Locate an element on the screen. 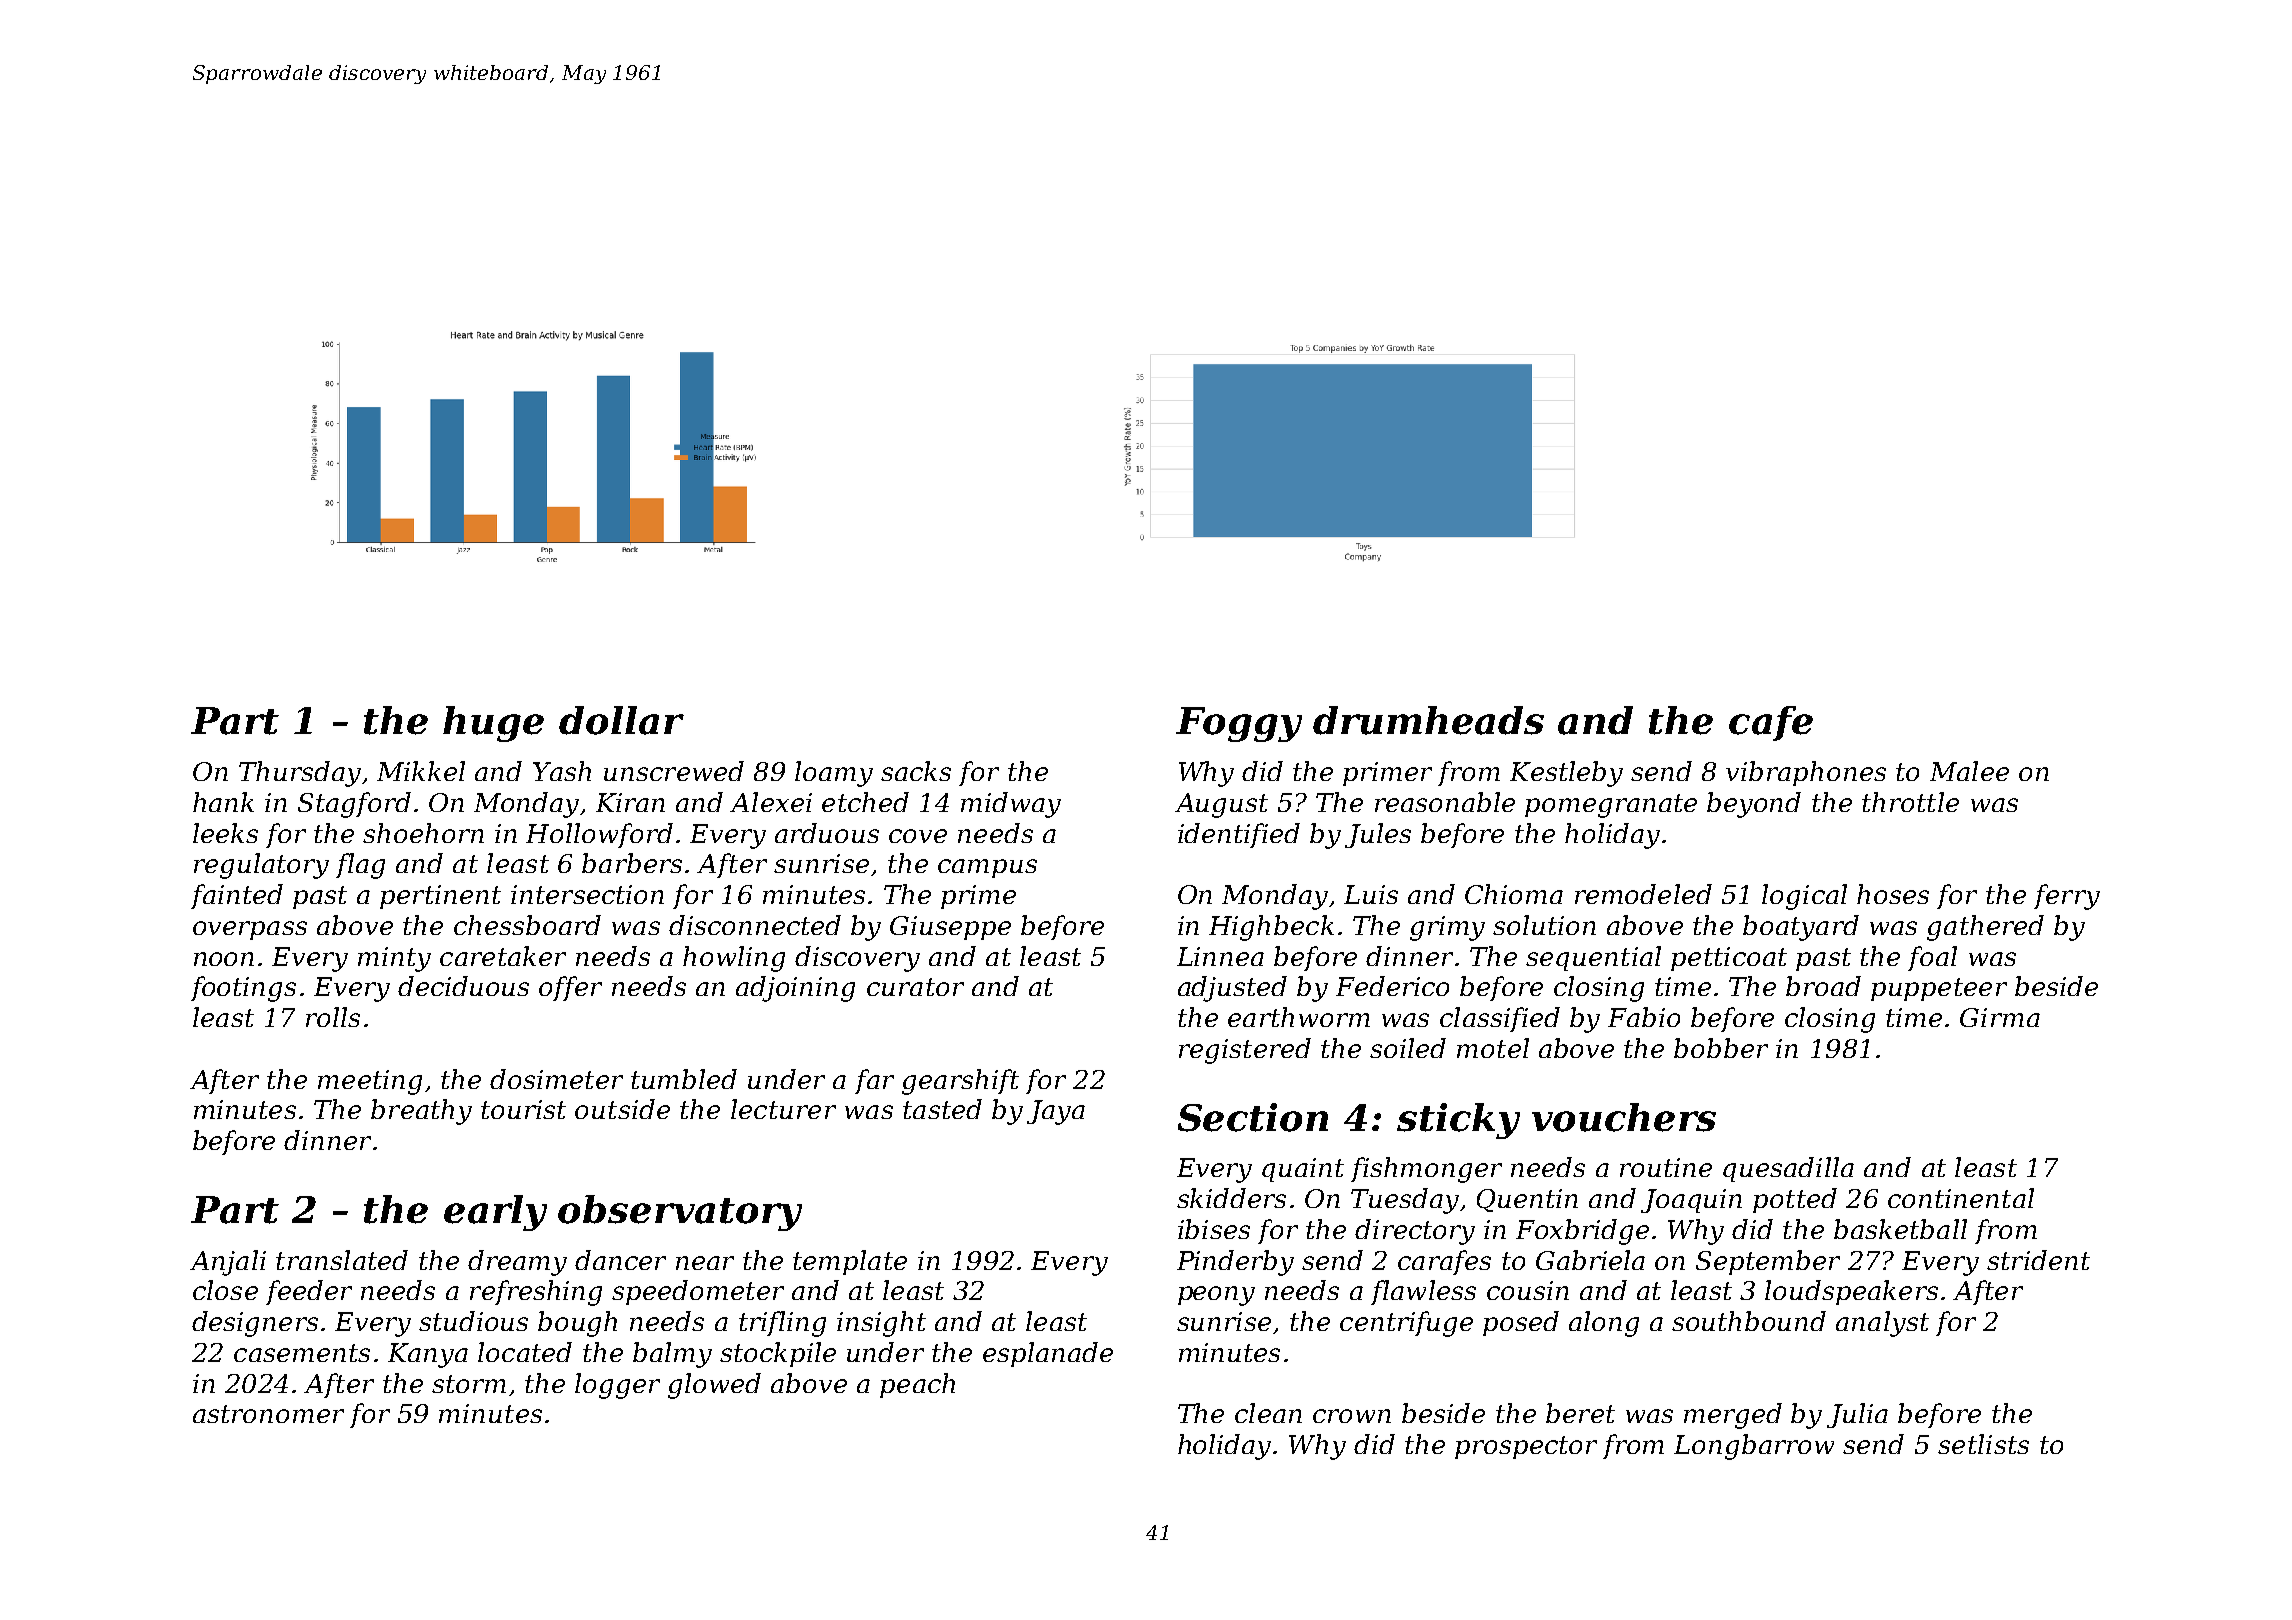  astronomer is located at coordinates (268, 1414).
